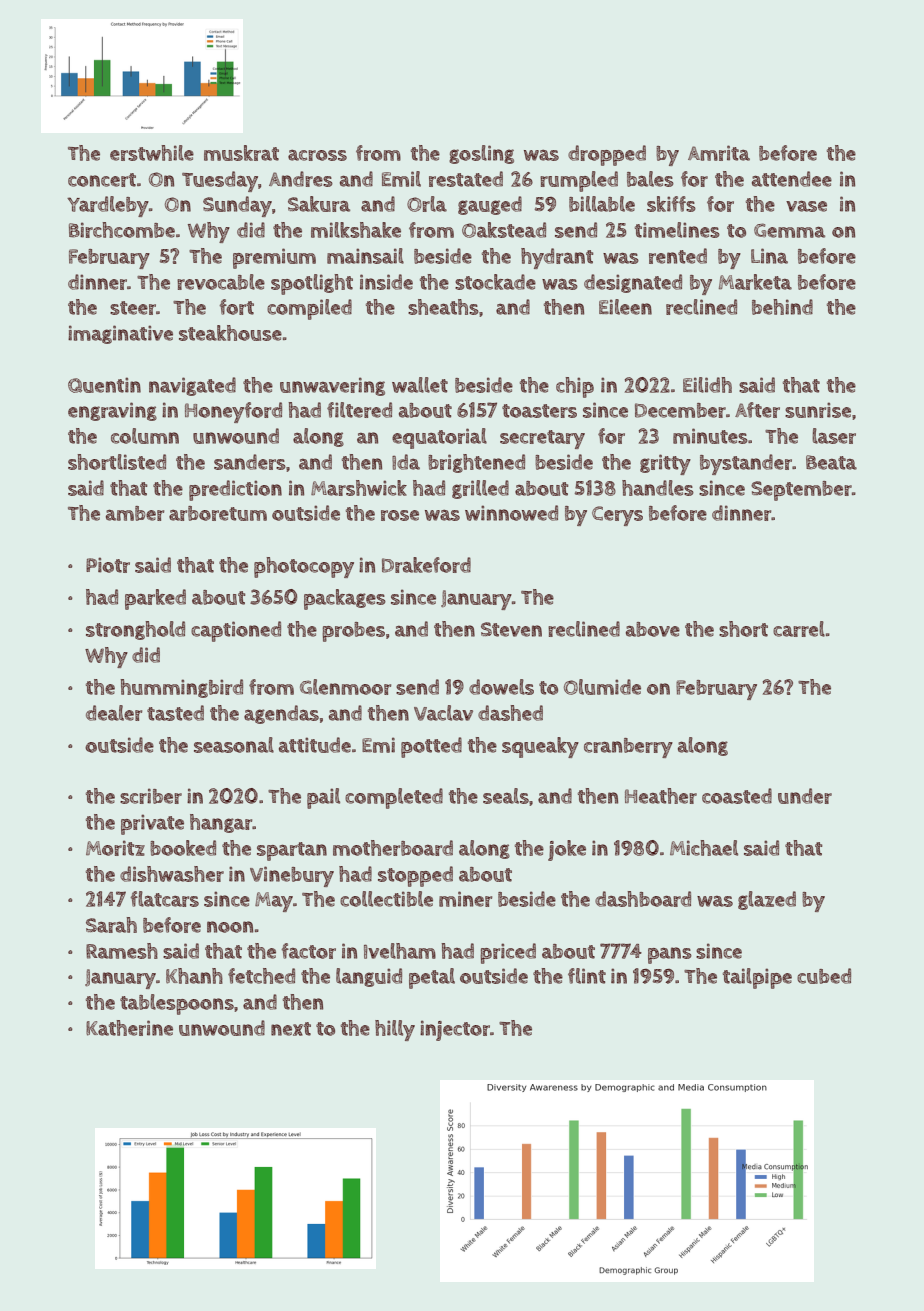  I want to click on potted, so click(431, 747).
